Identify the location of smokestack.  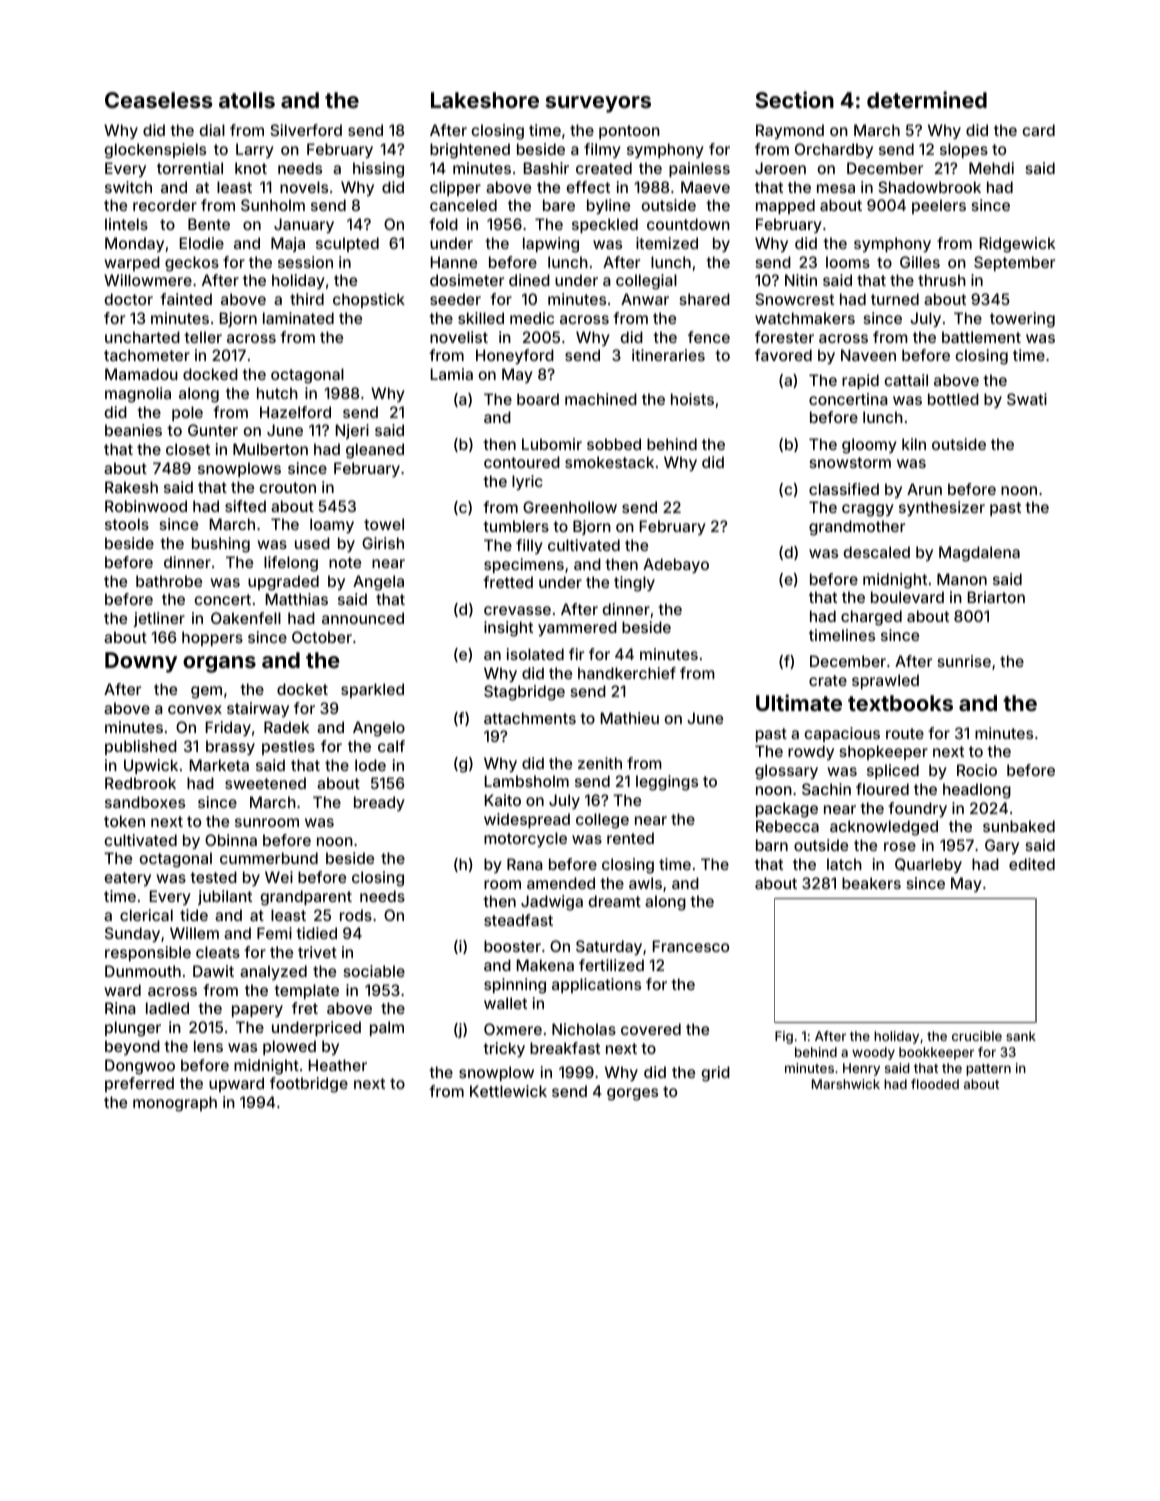
(609, 462).
